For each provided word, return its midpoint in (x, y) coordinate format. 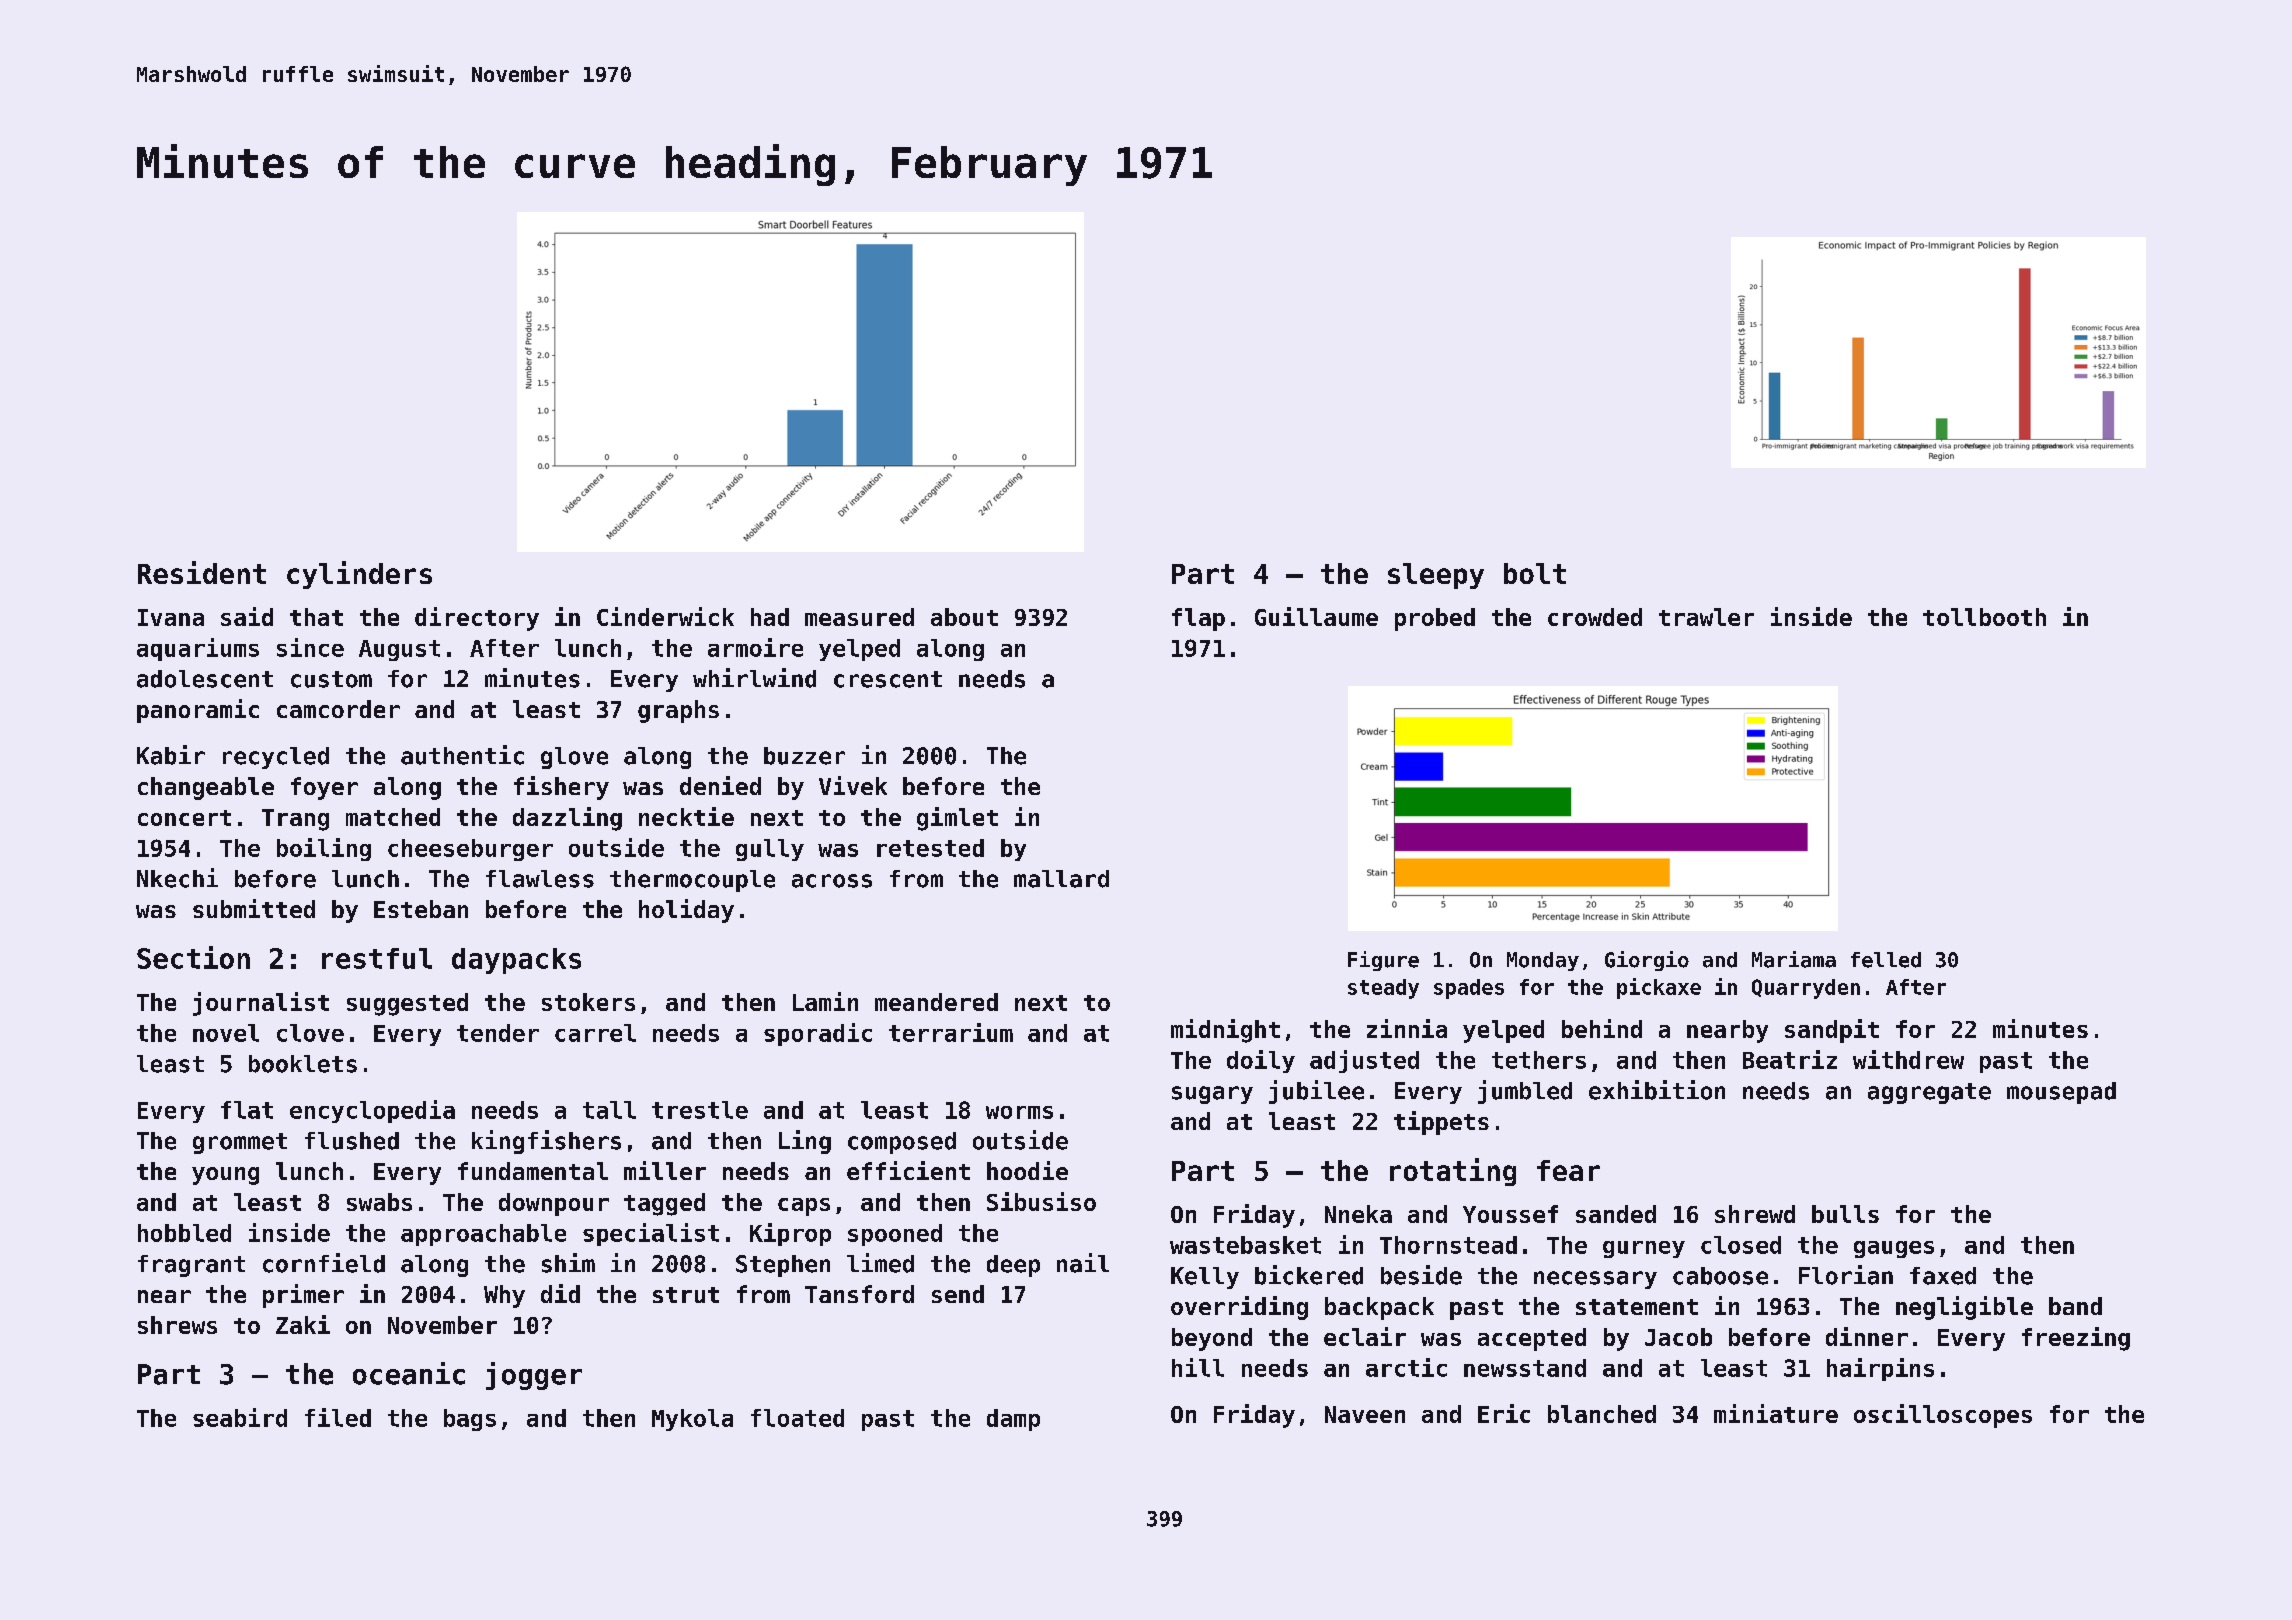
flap (1198, 619)
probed (1435, 619)
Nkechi (177, 878)
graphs (678, 711)
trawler (1706, 617)
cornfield (324, 1263)
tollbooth (1984, 617)
